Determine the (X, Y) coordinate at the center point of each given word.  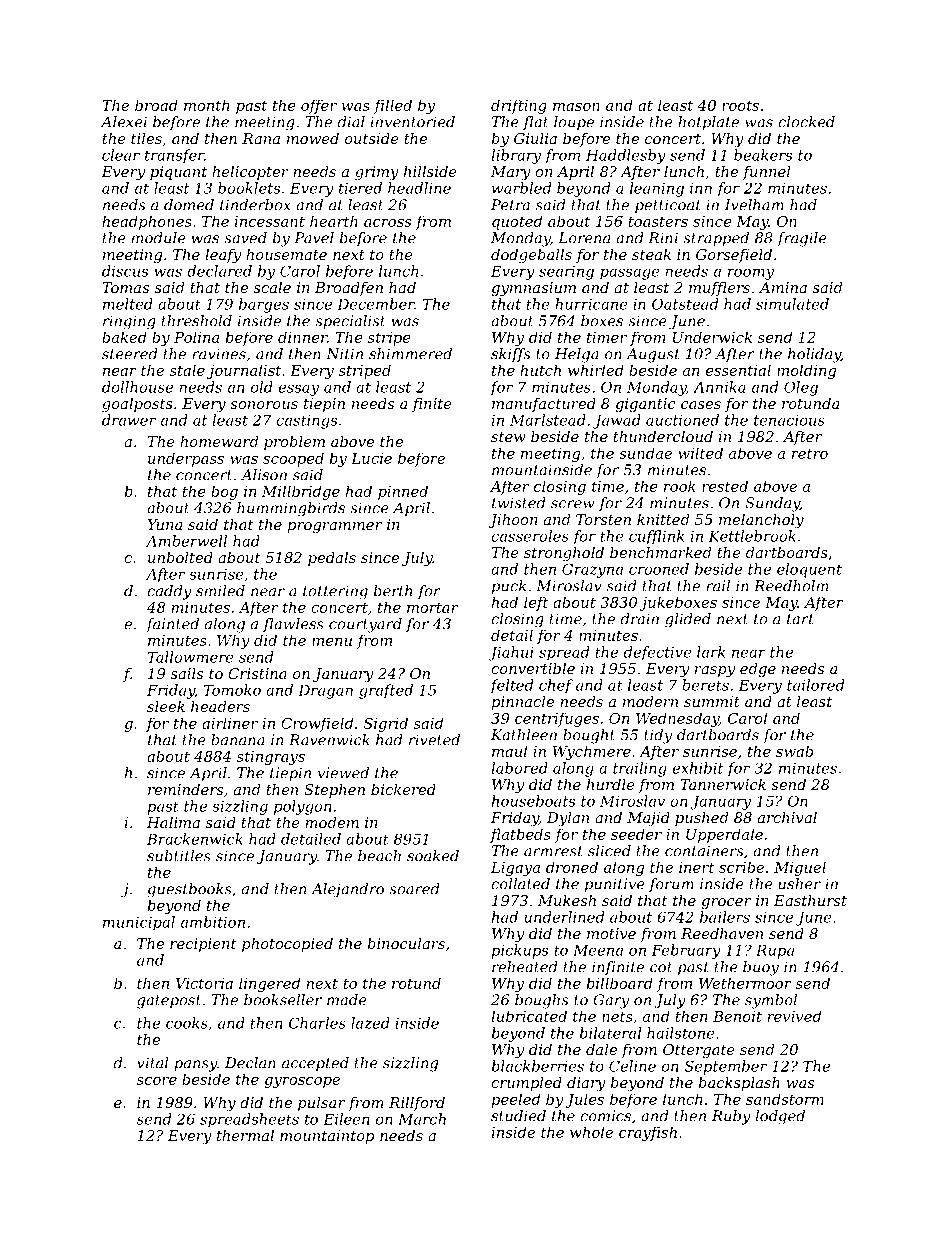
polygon (302, 807)
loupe (574, 123)
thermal (245, 1135)
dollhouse (137, 387)
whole (591, 1132)
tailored (815, 685)
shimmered (410, 354)
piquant (178, 173)
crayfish (648, 1133)
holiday (814, 355)
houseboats (533, 801)
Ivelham (754, 205)
